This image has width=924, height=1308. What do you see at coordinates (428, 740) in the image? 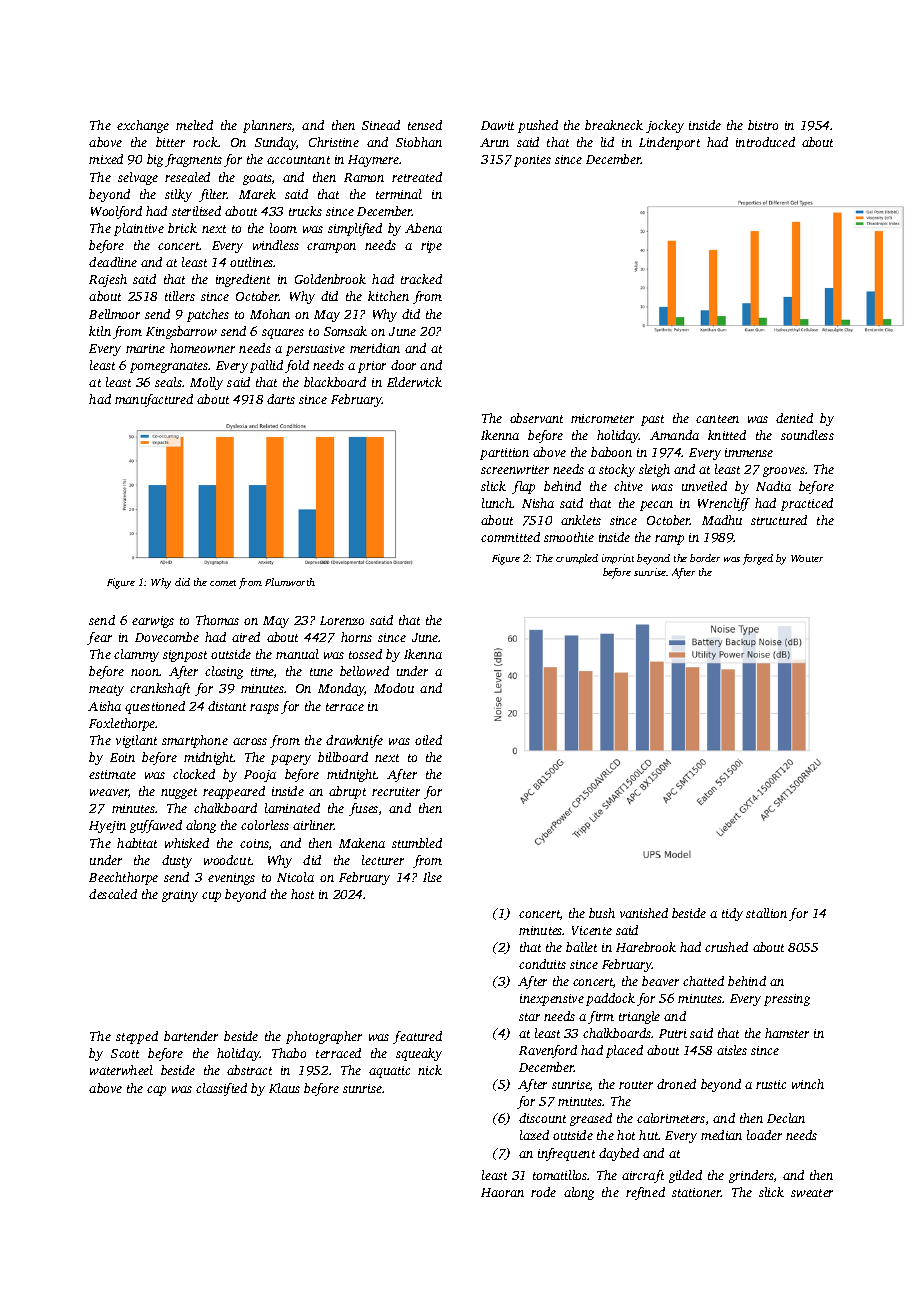
I see `oiled` at bounding box center [428, 740].
